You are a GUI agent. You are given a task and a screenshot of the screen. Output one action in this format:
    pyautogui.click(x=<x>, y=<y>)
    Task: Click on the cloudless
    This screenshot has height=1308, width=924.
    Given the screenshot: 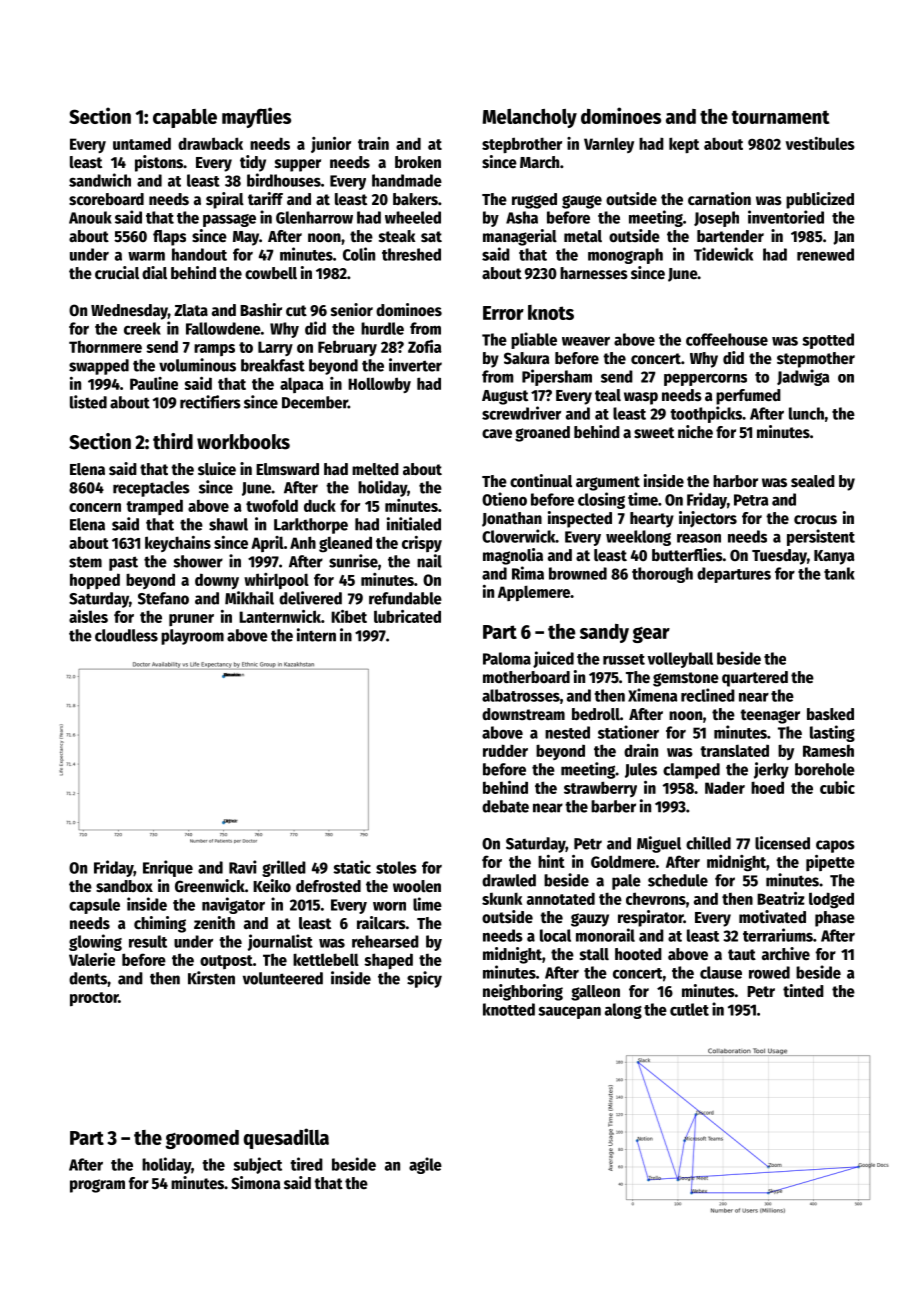 What is the action you would take?
    pyautogui.click(x=126, y=635)
